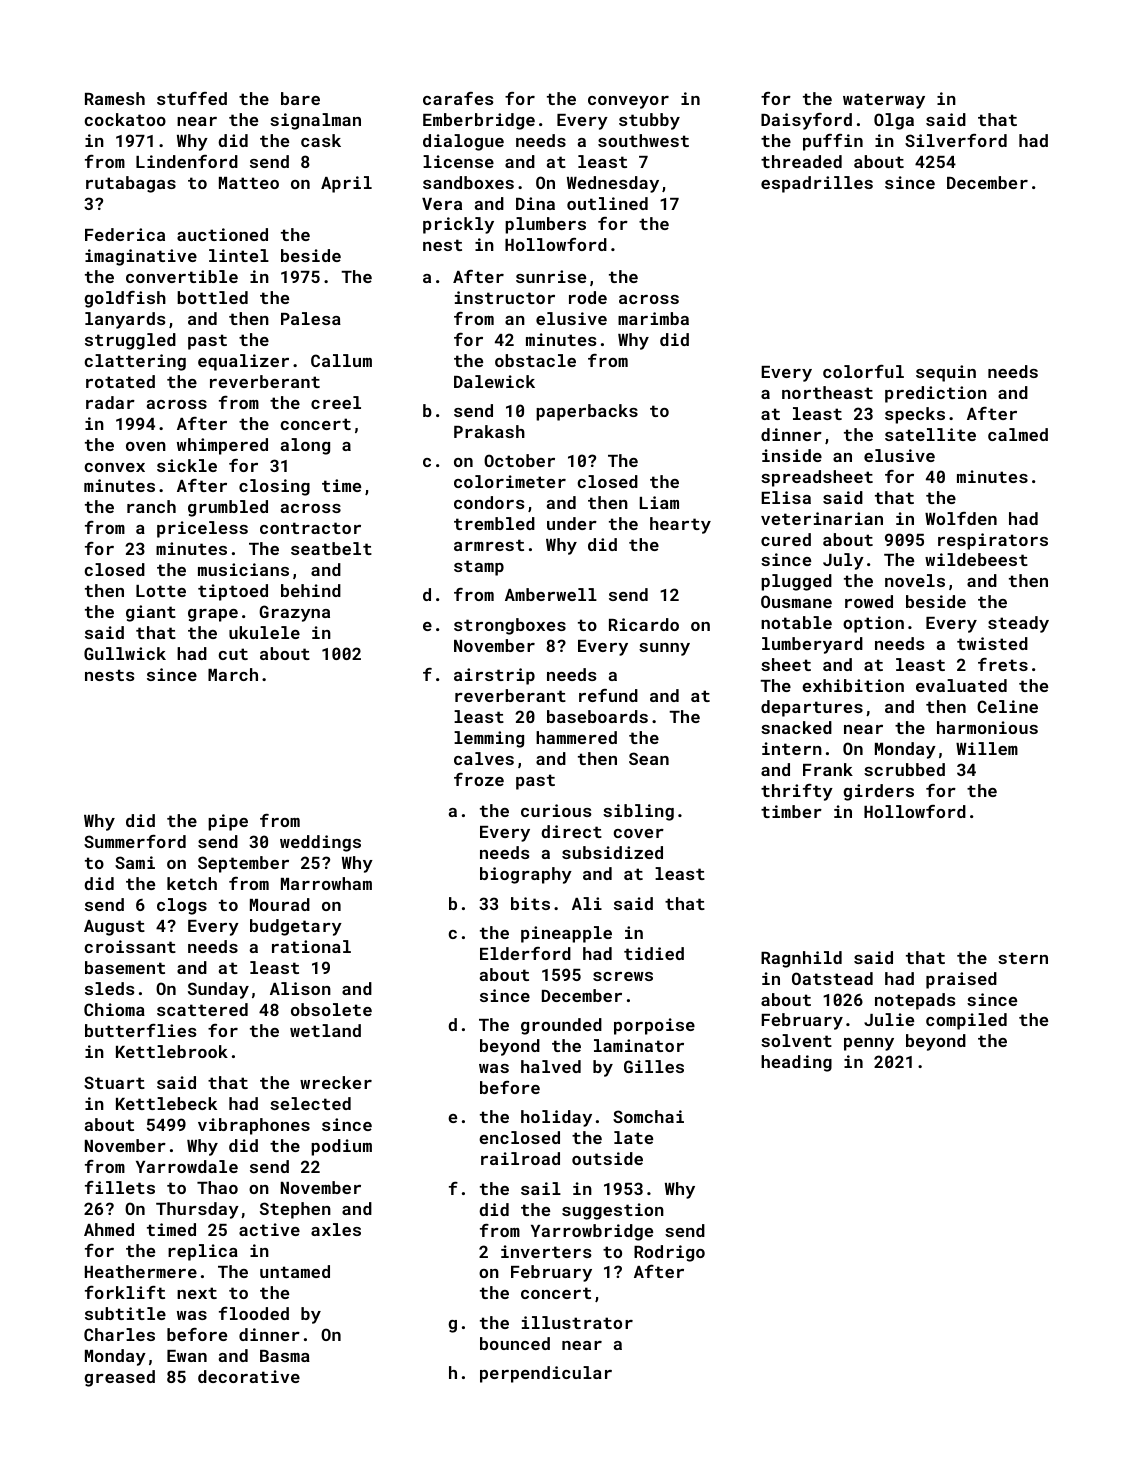 The image size is (1137, 1471). What do you see at coordinates (801, 959) in the document?
I see `Ragnhild` at bounding box center [801, 959].
